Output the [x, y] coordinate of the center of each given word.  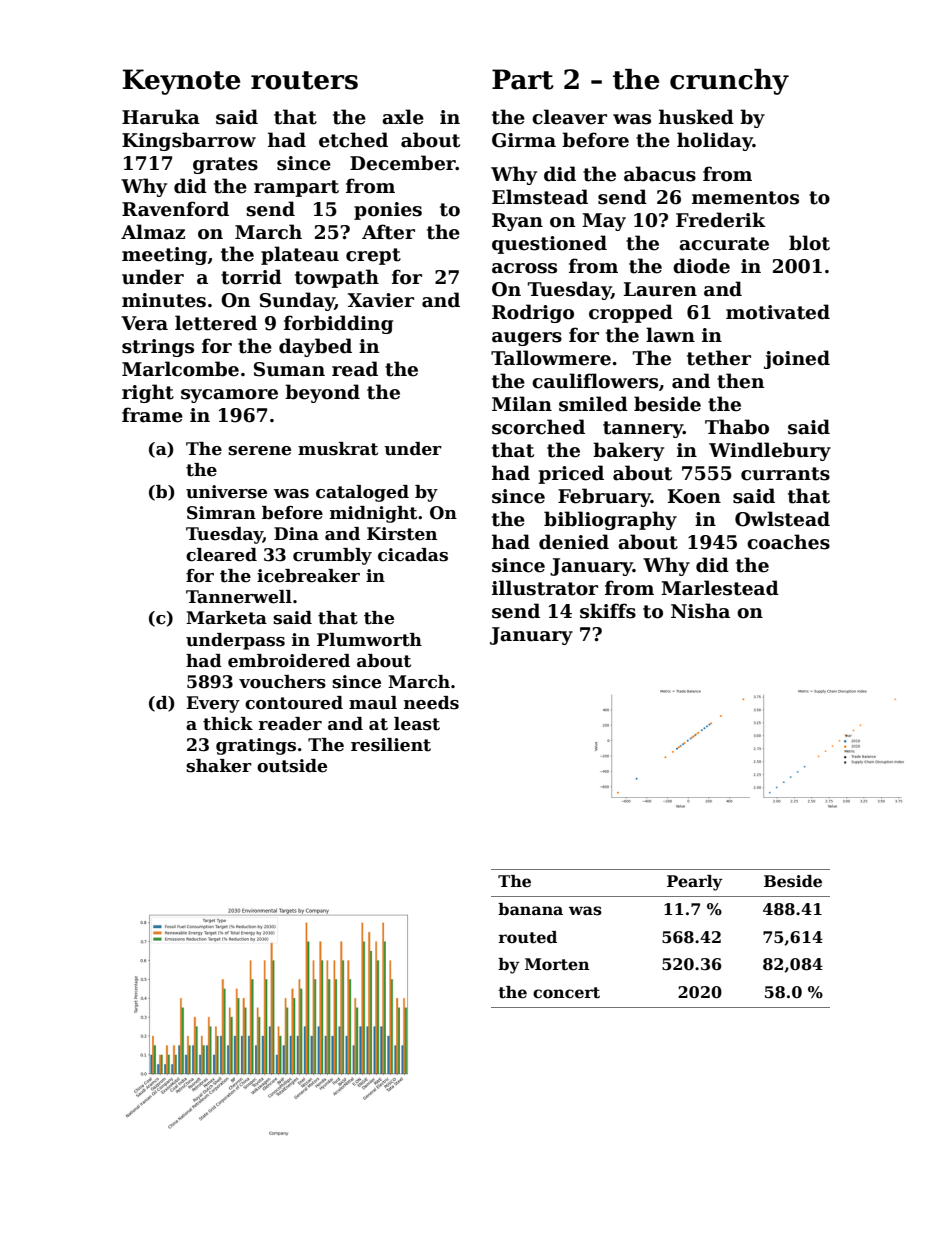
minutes [164, 300]
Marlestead [720, 588]
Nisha [700, 611]
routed [528, 937]
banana [530, 909]
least [417, 724]
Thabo [737, 427]
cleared [221, 555]
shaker [219, 766]
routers [304, 80]
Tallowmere [551, 358]
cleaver [569, 117]
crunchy [729, 82]
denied [574, 542]
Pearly [695, 883]
